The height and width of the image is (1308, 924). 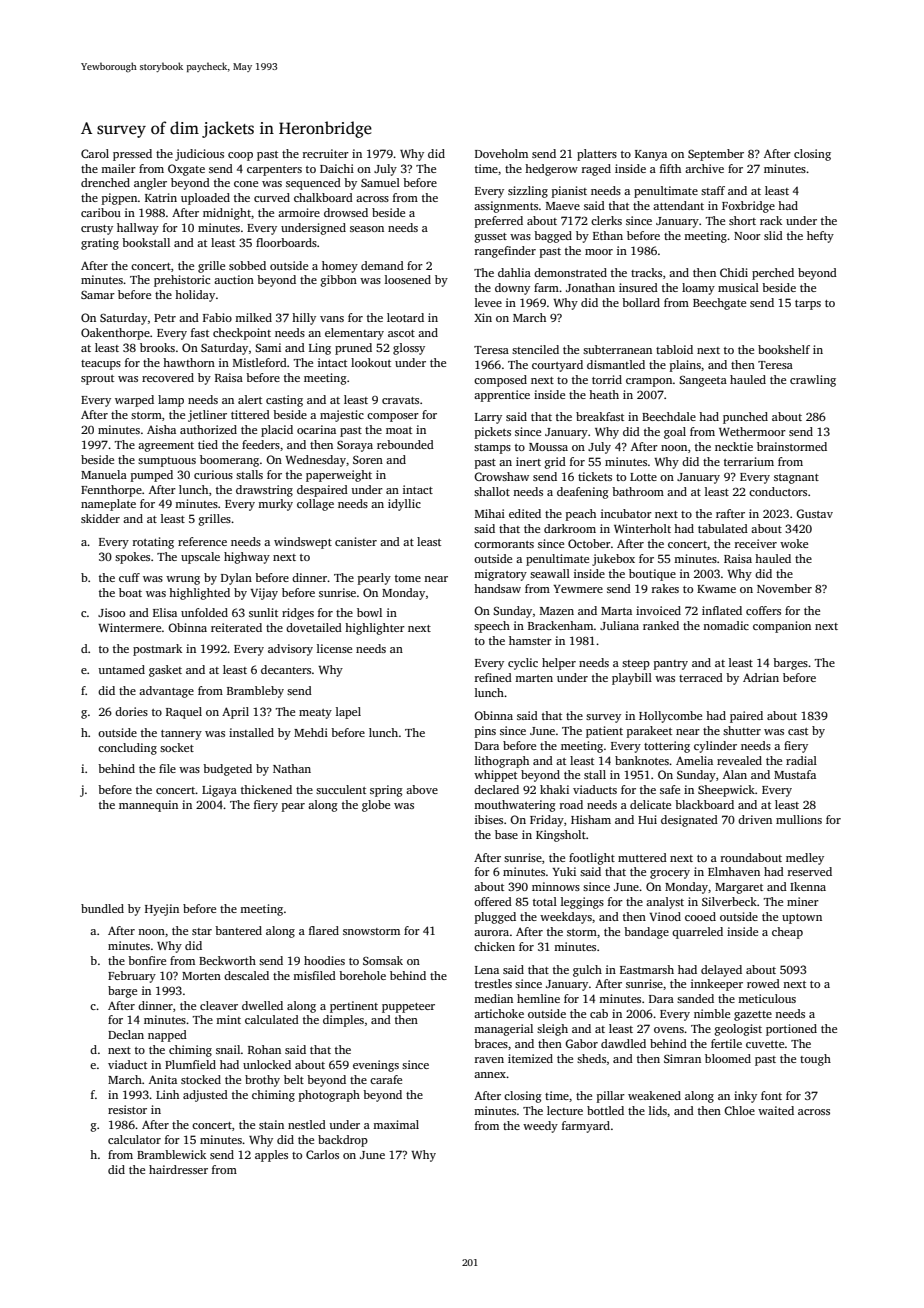 What do you see at coordinates (738, 287) in the image?
I see `musical` at bounding box center [738, 287].
